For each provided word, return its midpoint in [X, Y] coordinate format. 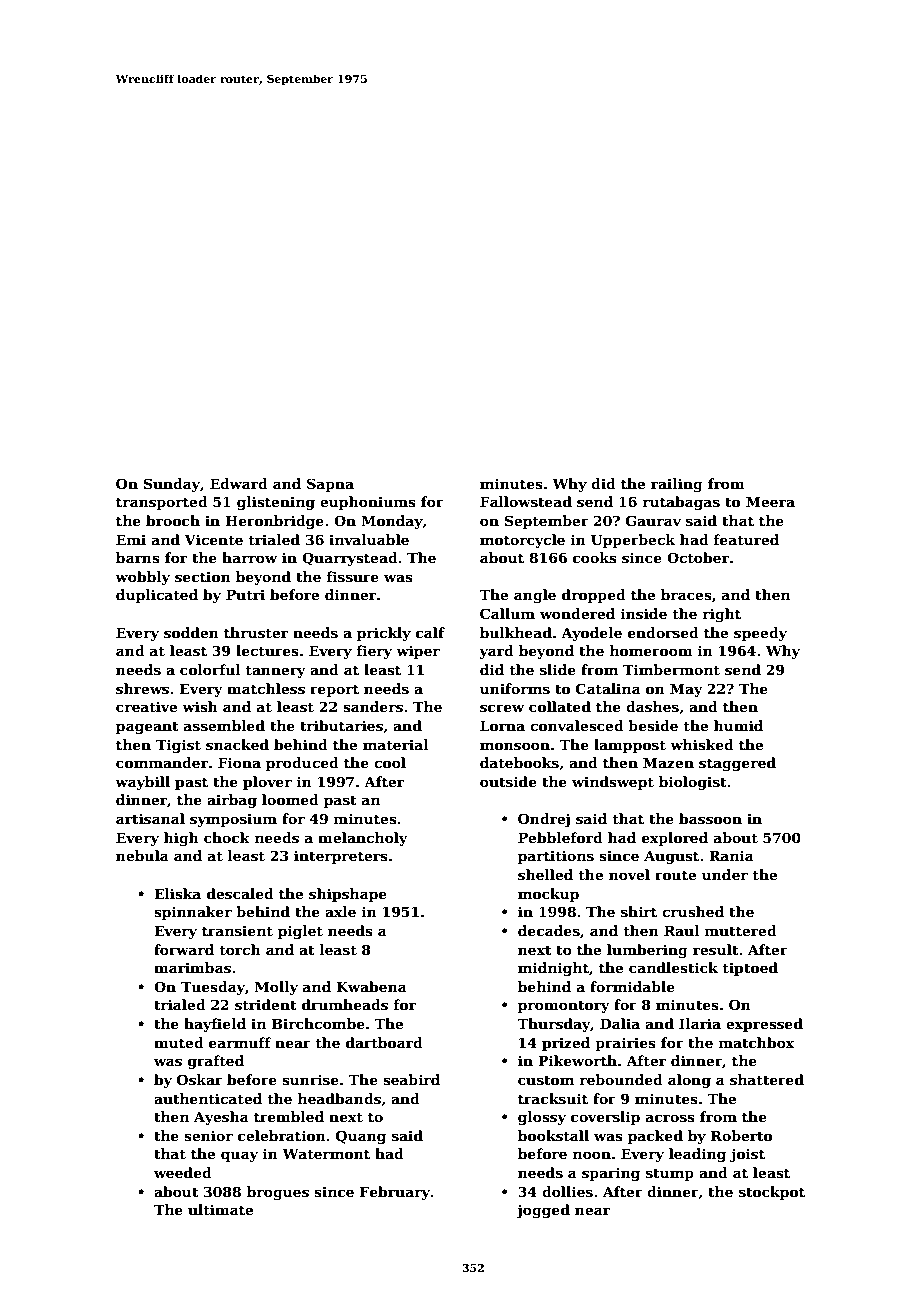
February [395, 1193]
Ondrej [544, 820]
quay [239, 1156]
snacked [237, 744]
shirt [639, 911]
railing [677, 485]
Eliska [177, 893]
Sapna [330, 485]
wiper [418, 652]
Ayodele [591, 634]
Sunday [172, 485]
